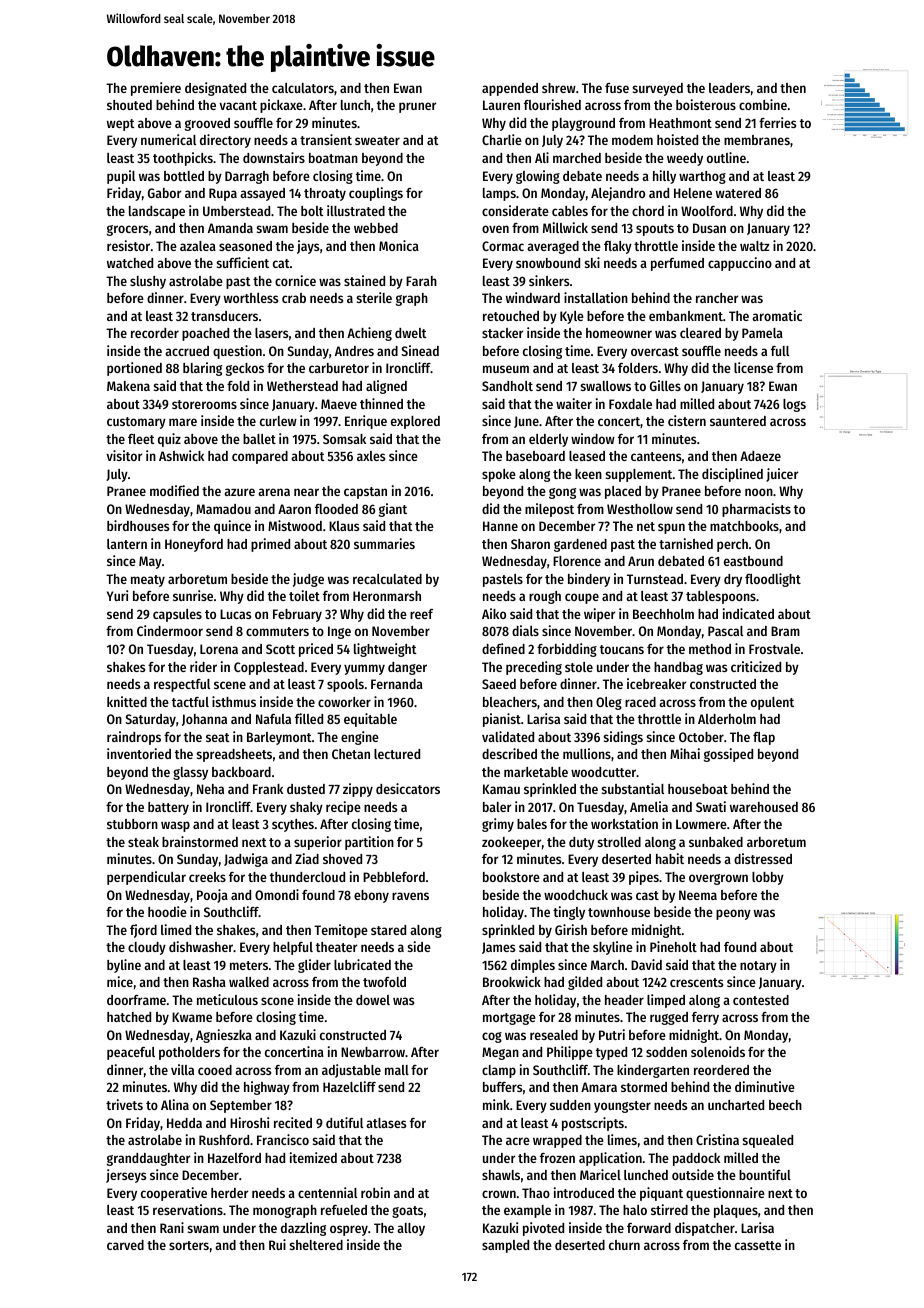 This image has width=924, height=1308. What do you see at coordinates (640, 702) in the image?
I see `raced` at bounding box center [640, 702].
